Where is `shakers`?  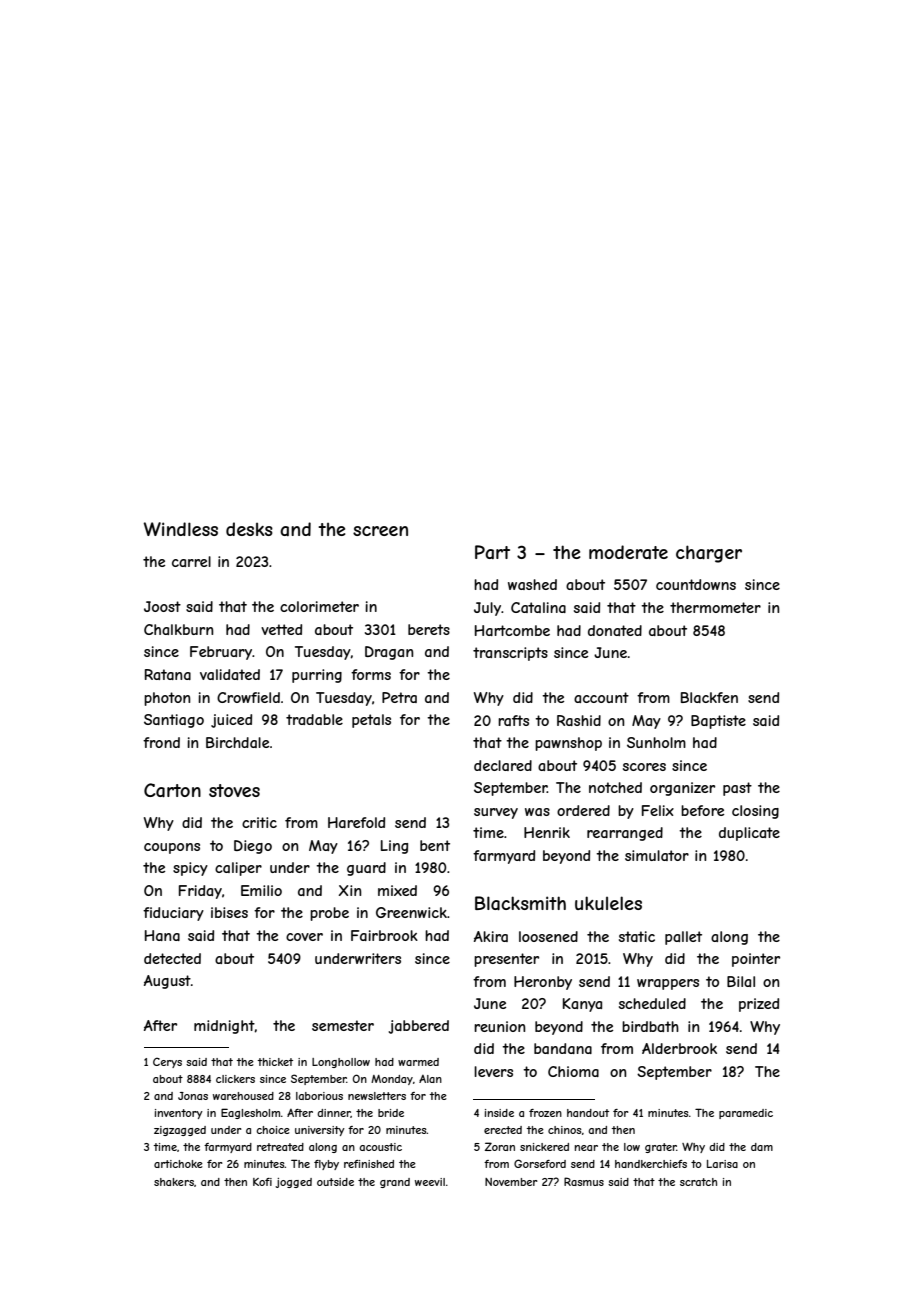 shakers is located at coordinates (174, 1182).
